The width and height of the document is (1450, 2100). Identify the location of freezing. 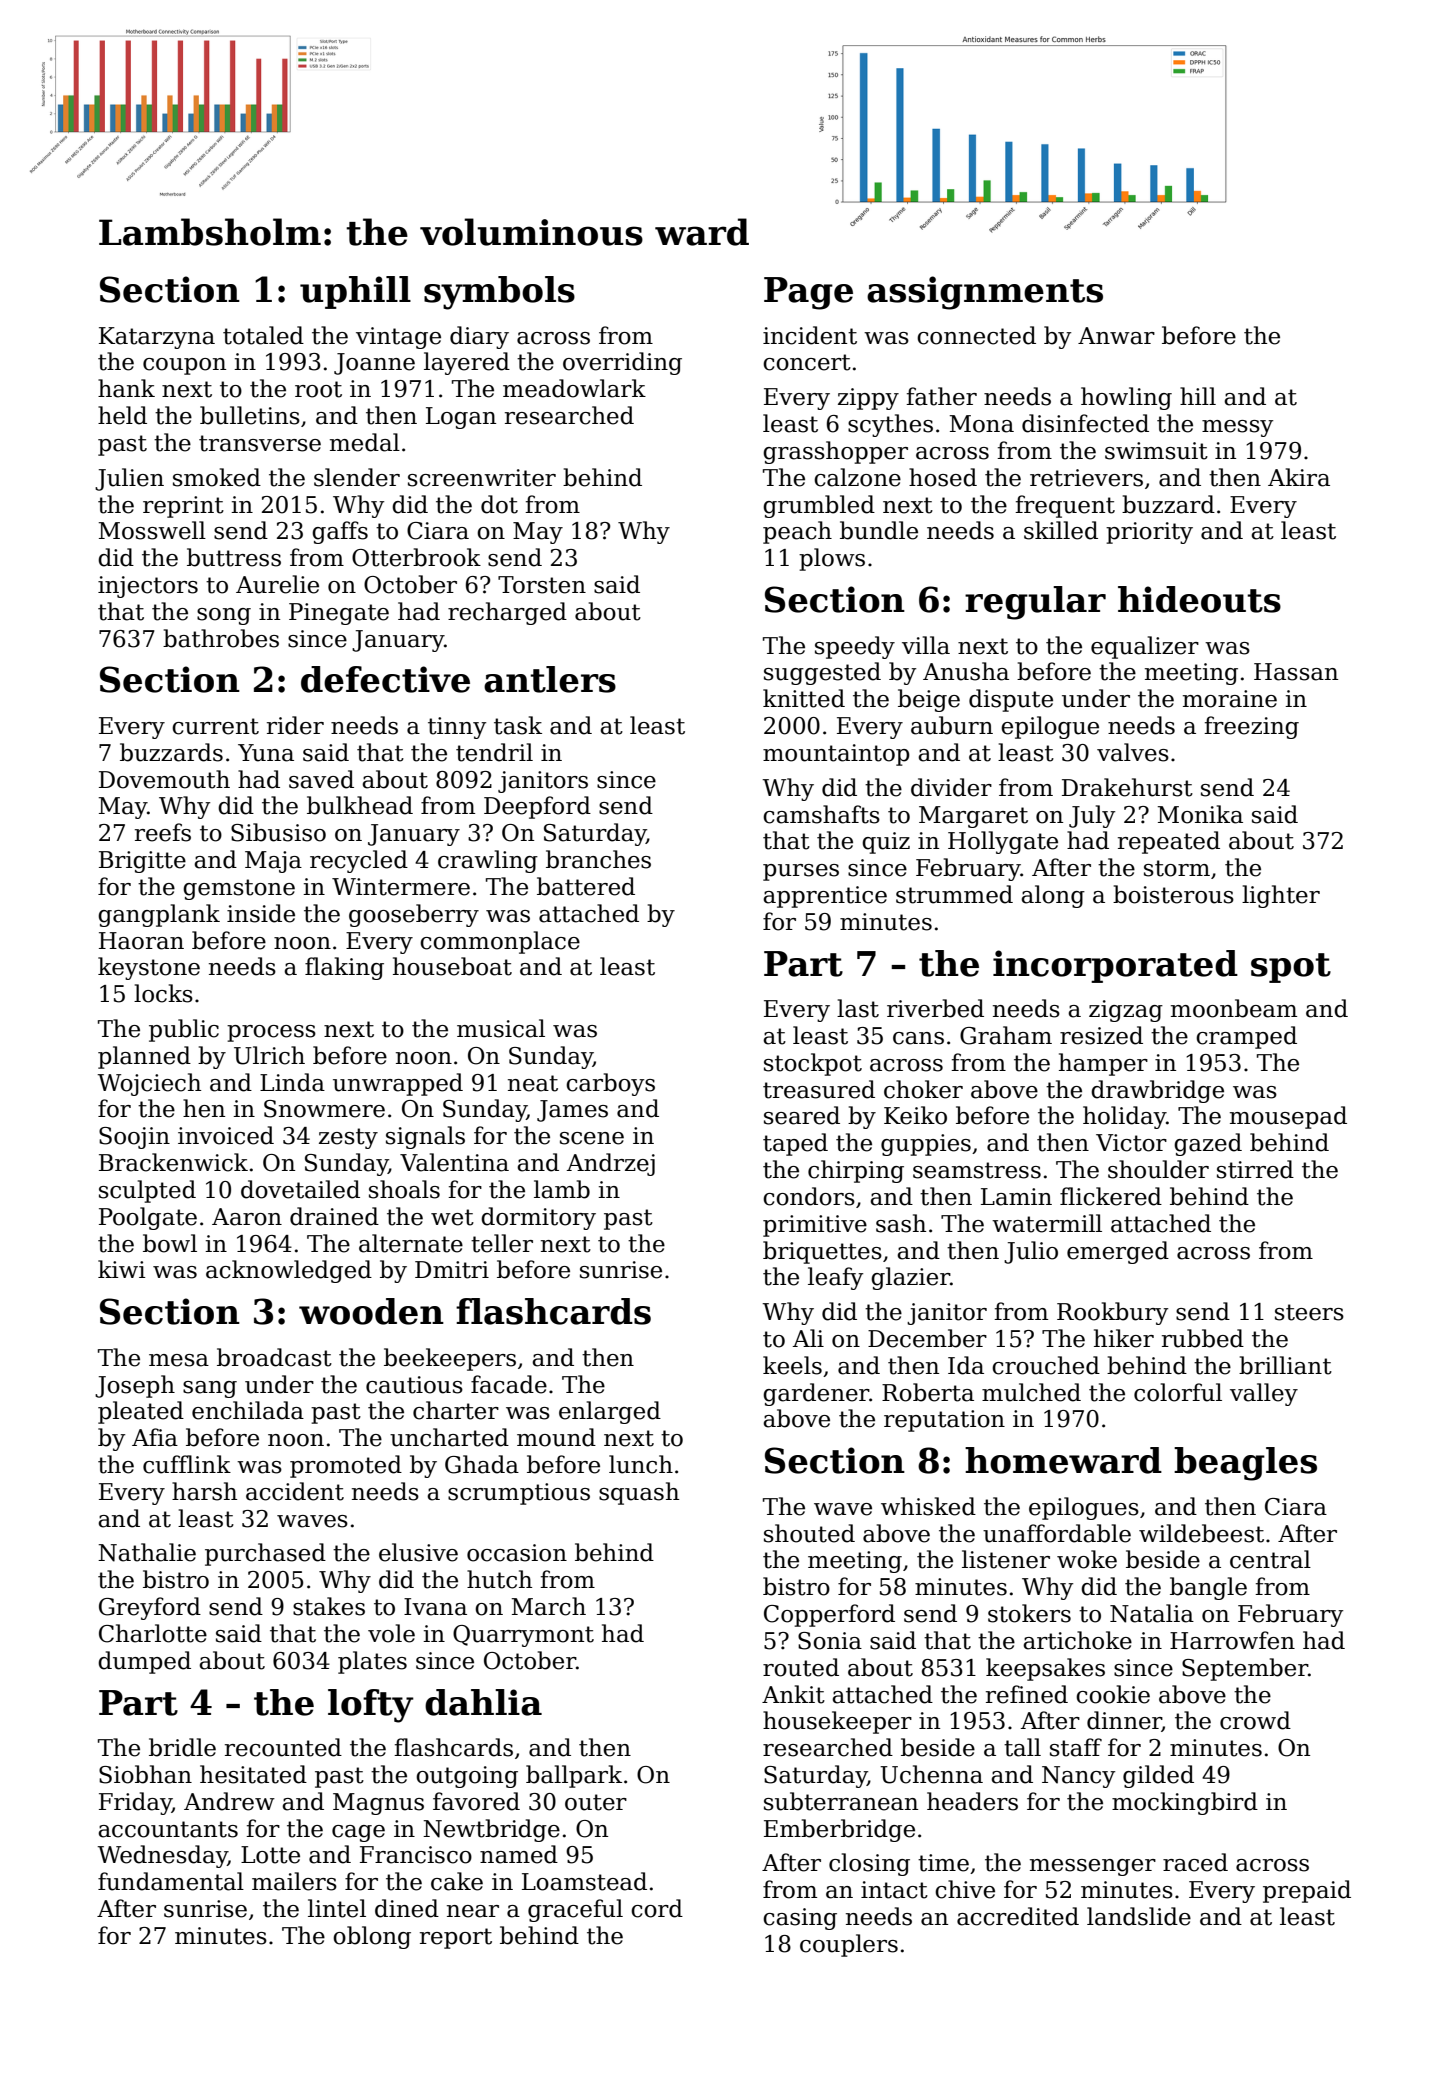
(1251, 727).
